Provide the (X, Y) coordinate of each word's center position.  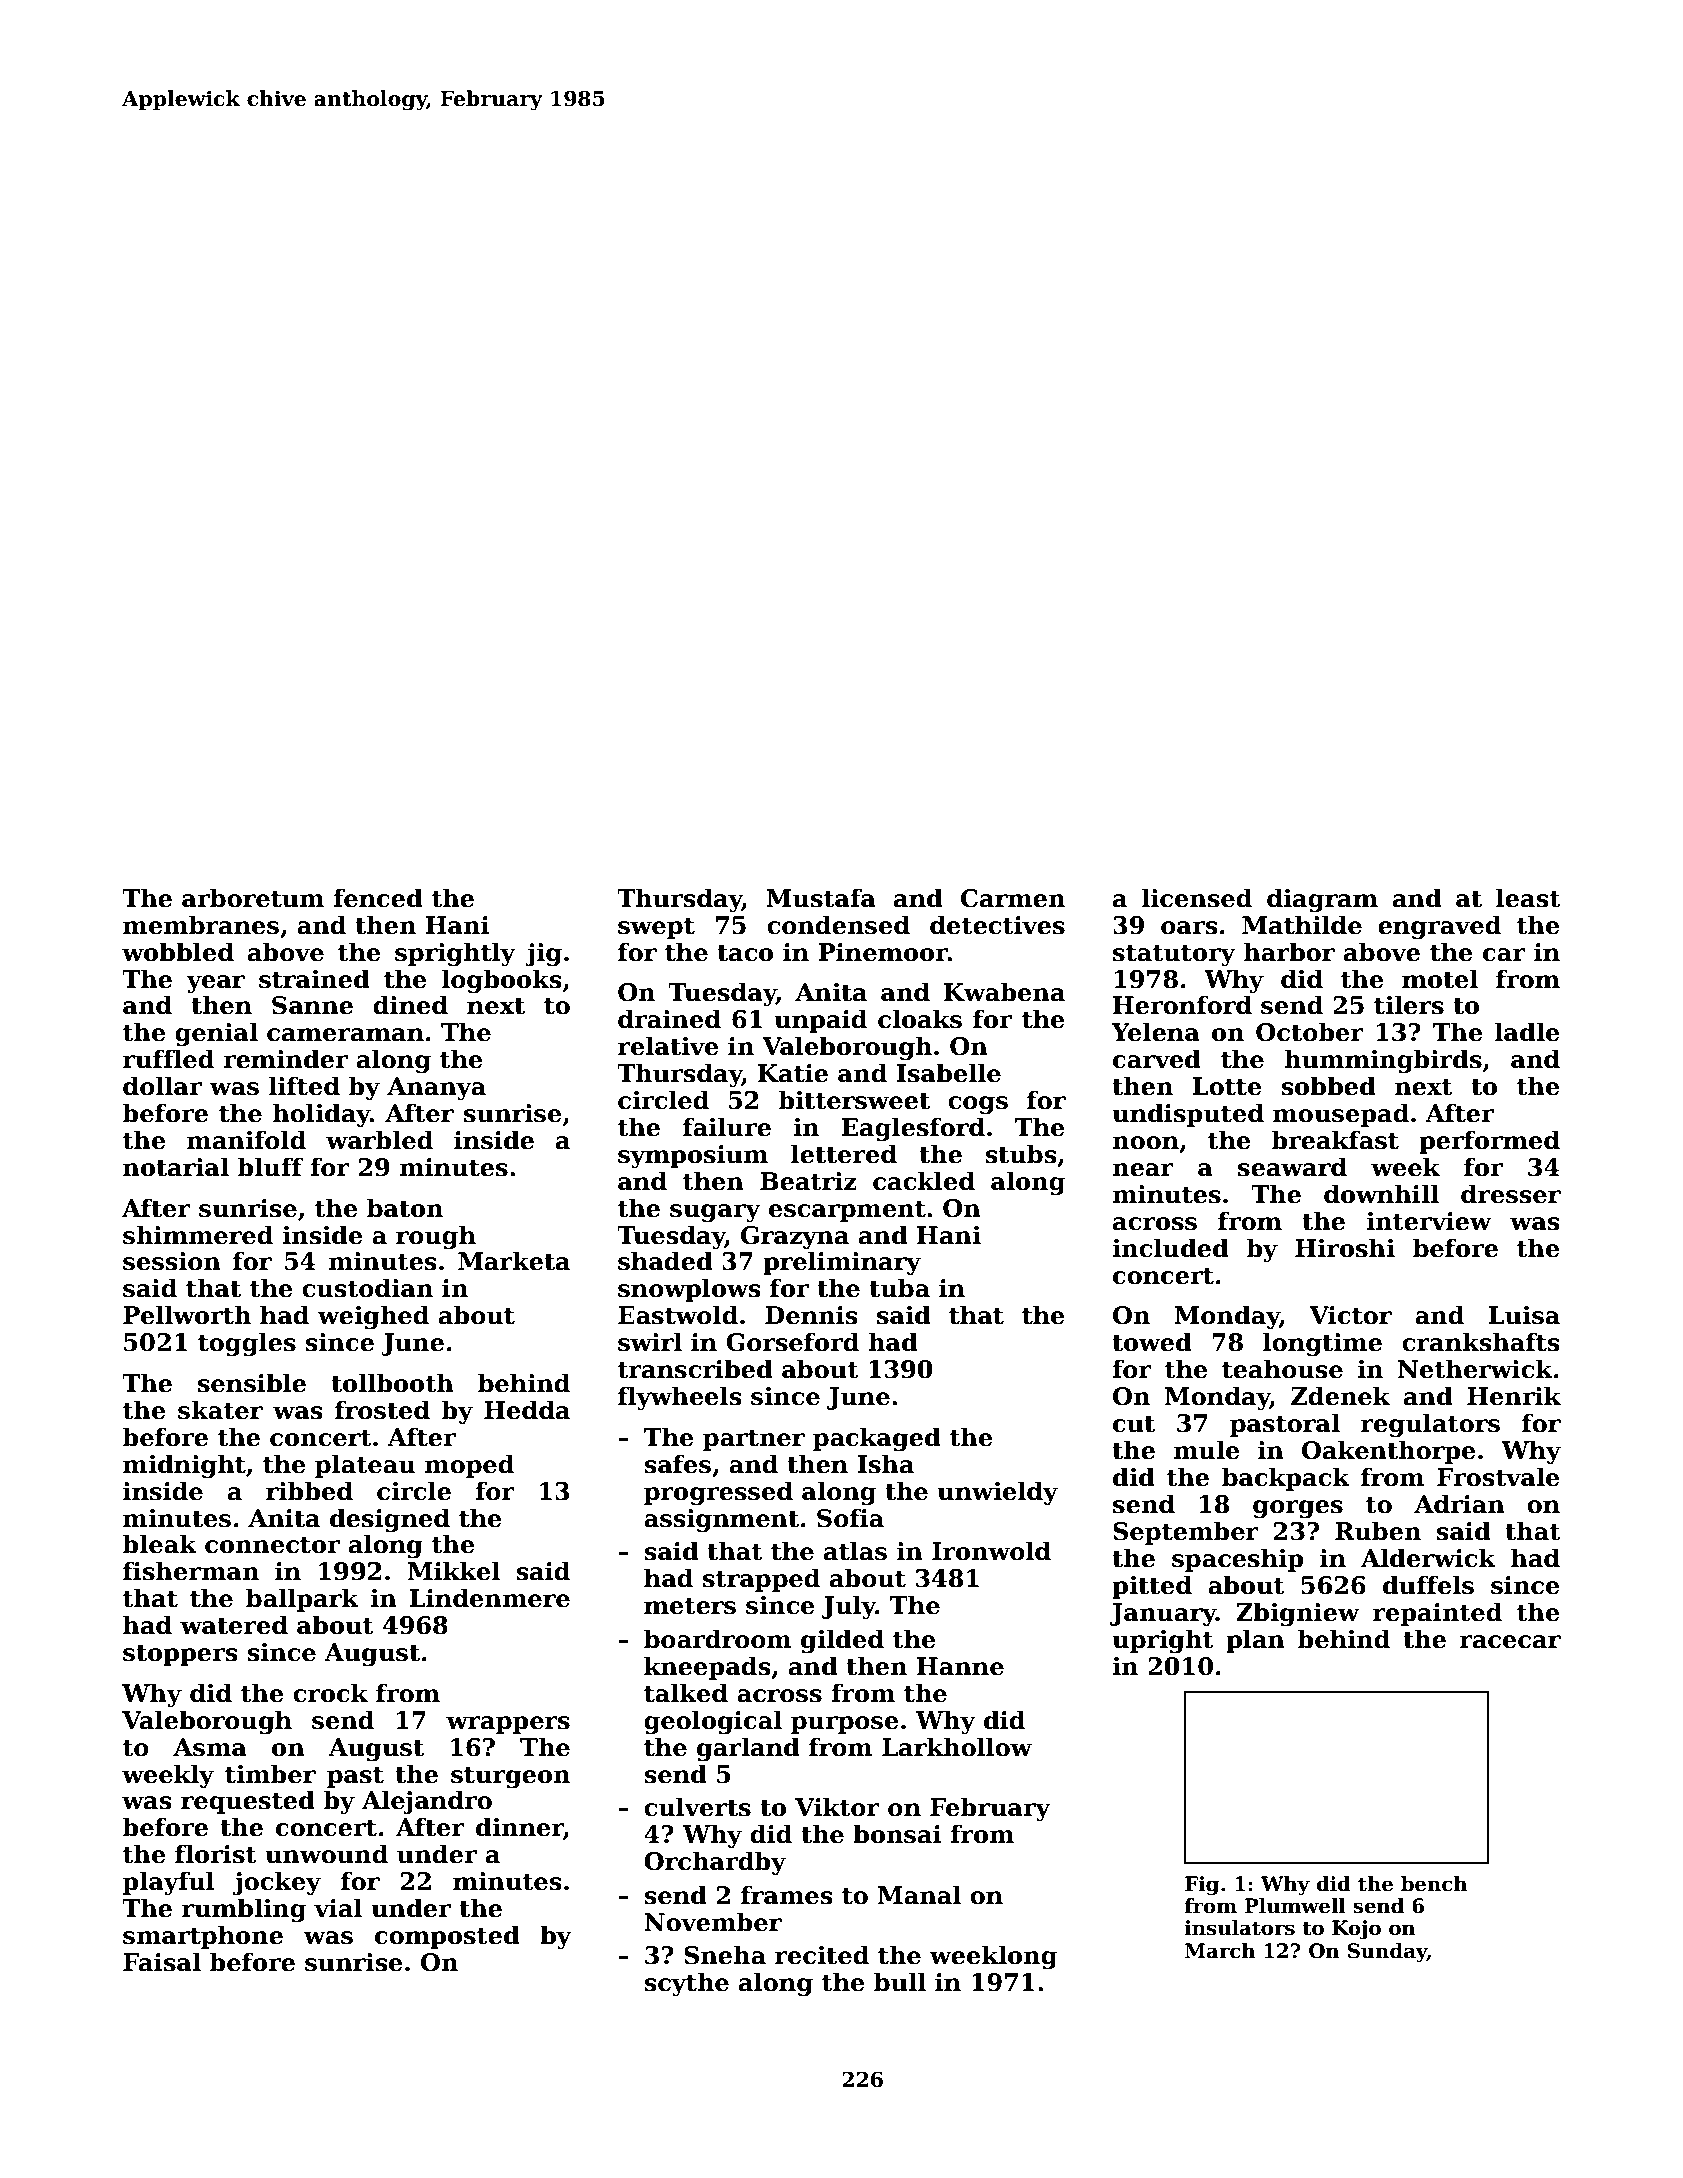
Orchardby (715, 1863)
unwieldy (997, 1493)
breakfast (1335, 1140)
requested (248, 1802)
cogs (978, 1105)
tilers (1409, 1005)
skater (220, 1410)
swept (656, 928)
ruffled (168, 1059)
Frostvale (1498, 1477)
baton (405, 1208)
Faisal (162, 1962)
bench (1434, 1884)
